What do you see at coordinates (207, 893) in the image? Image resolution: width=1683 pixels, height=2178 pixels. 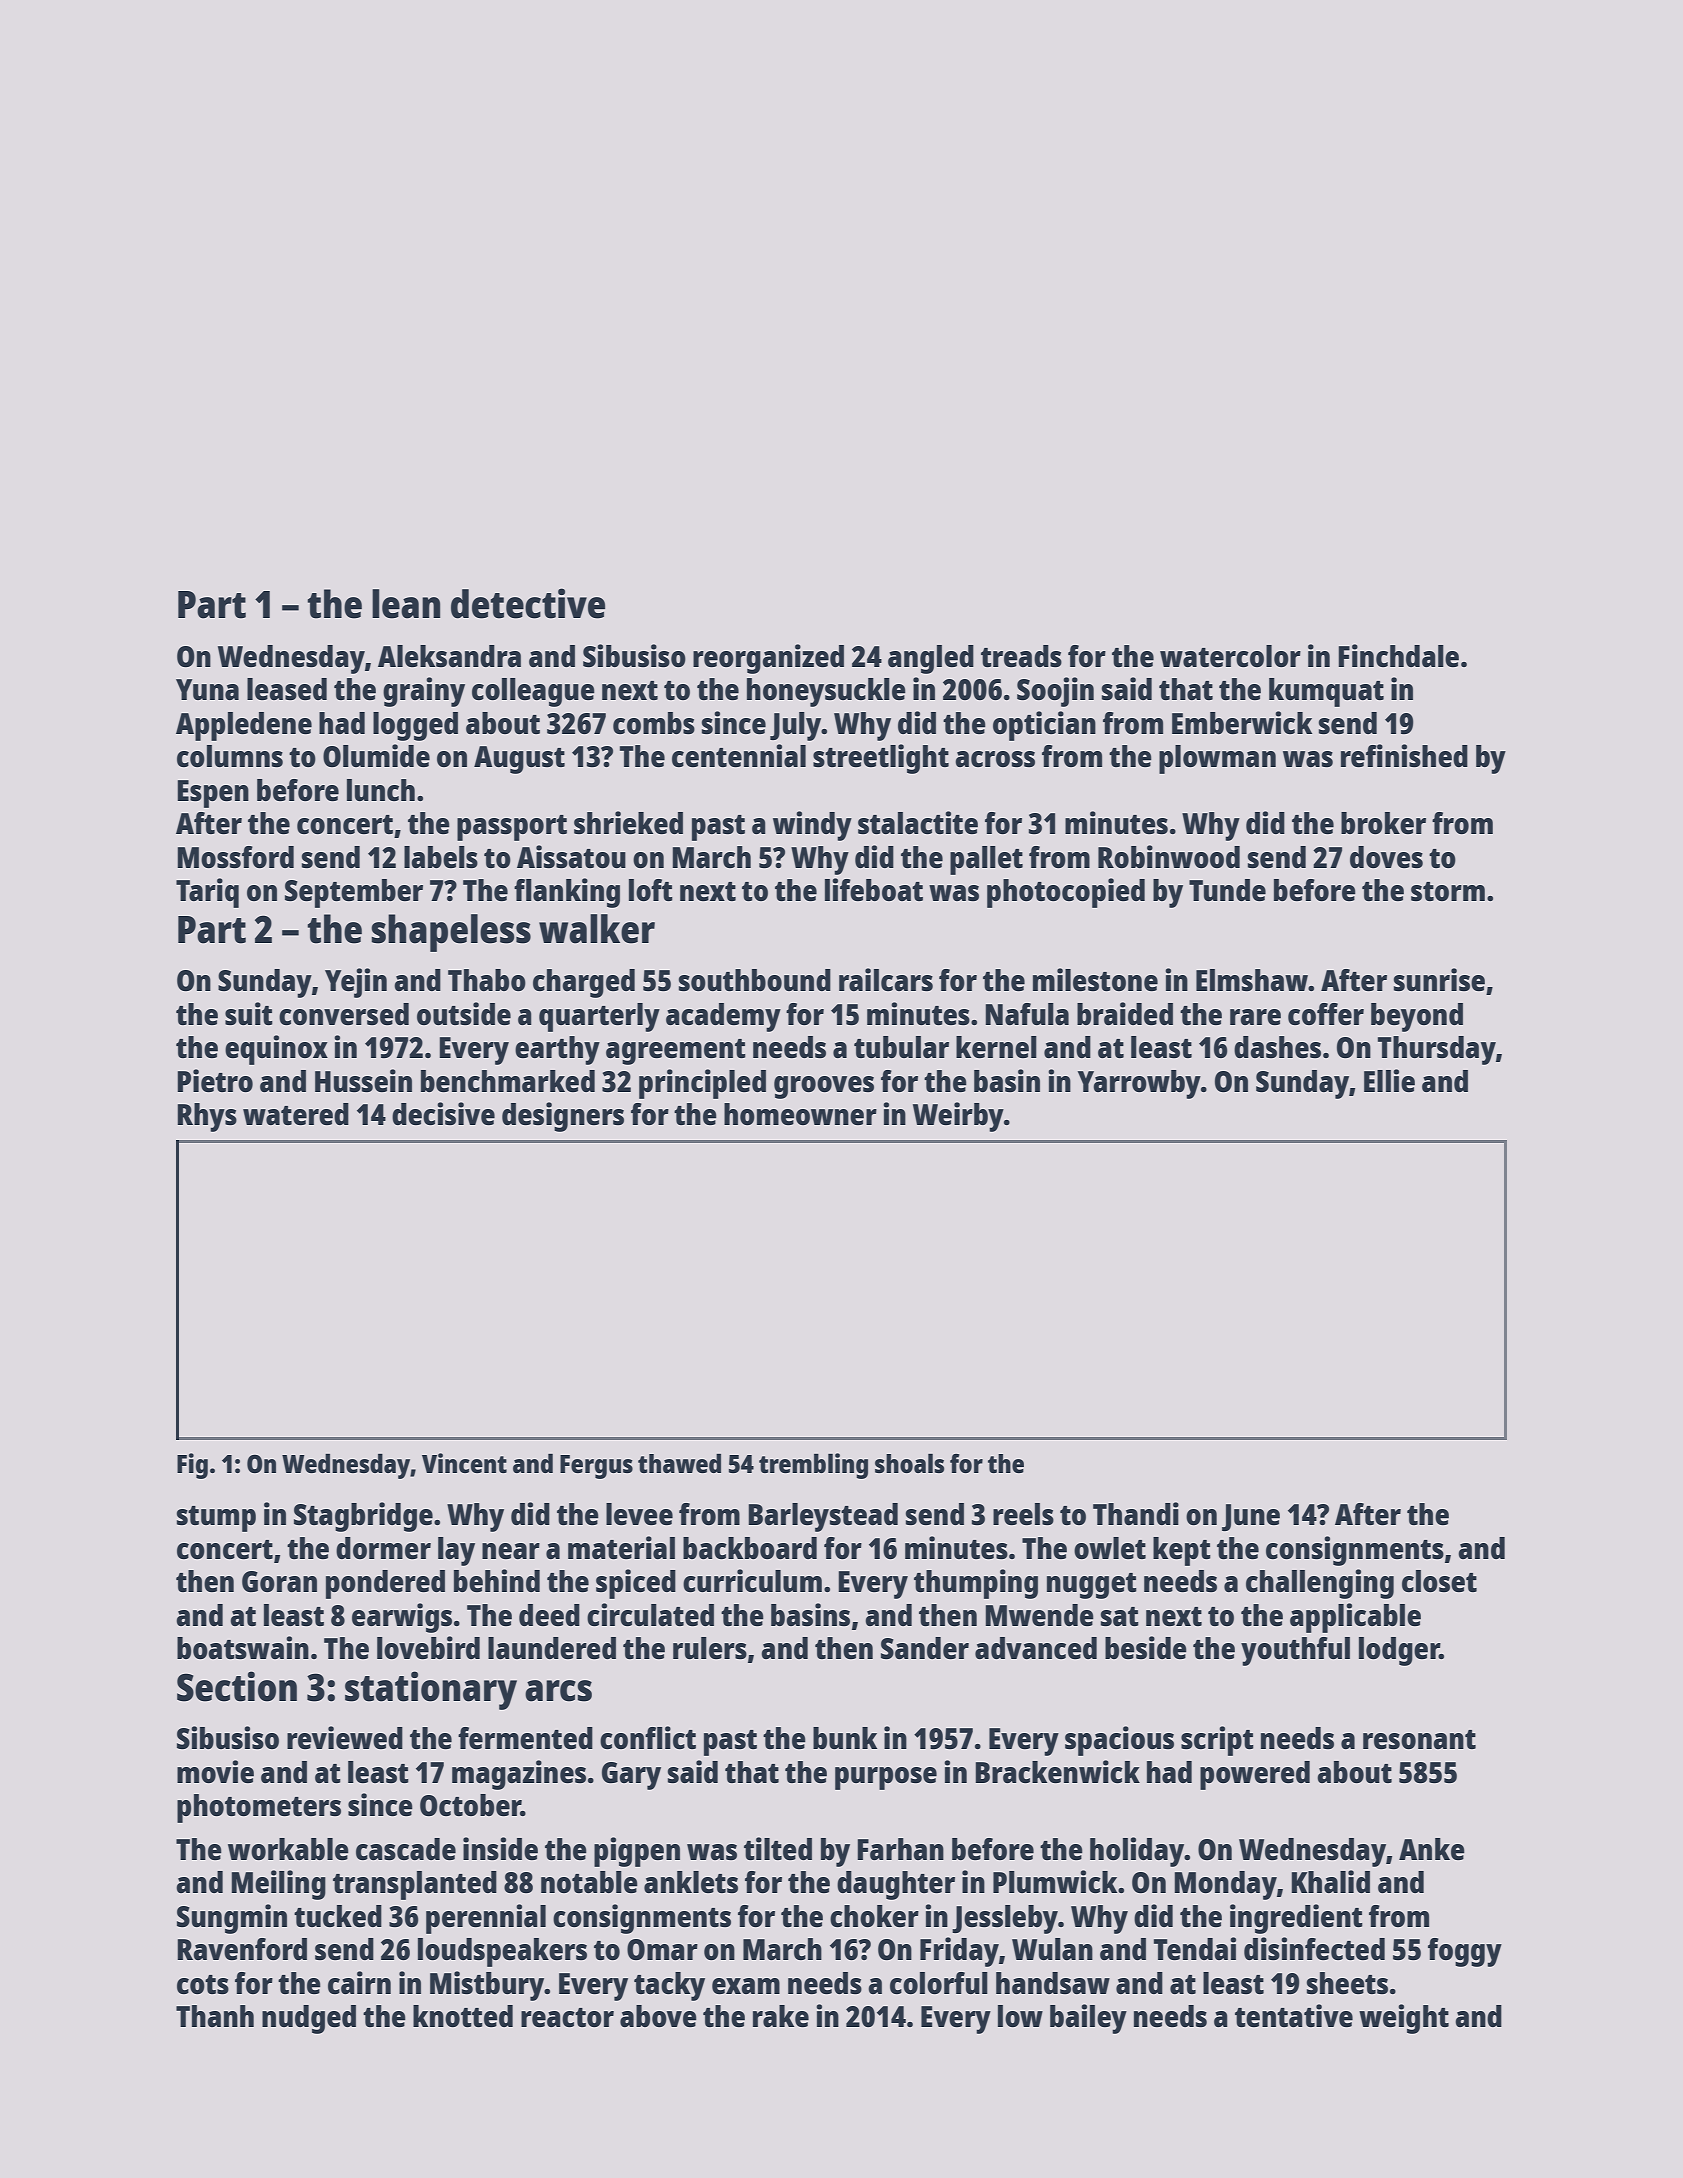 I see `Tariq` at bounding box center [207, 893].
